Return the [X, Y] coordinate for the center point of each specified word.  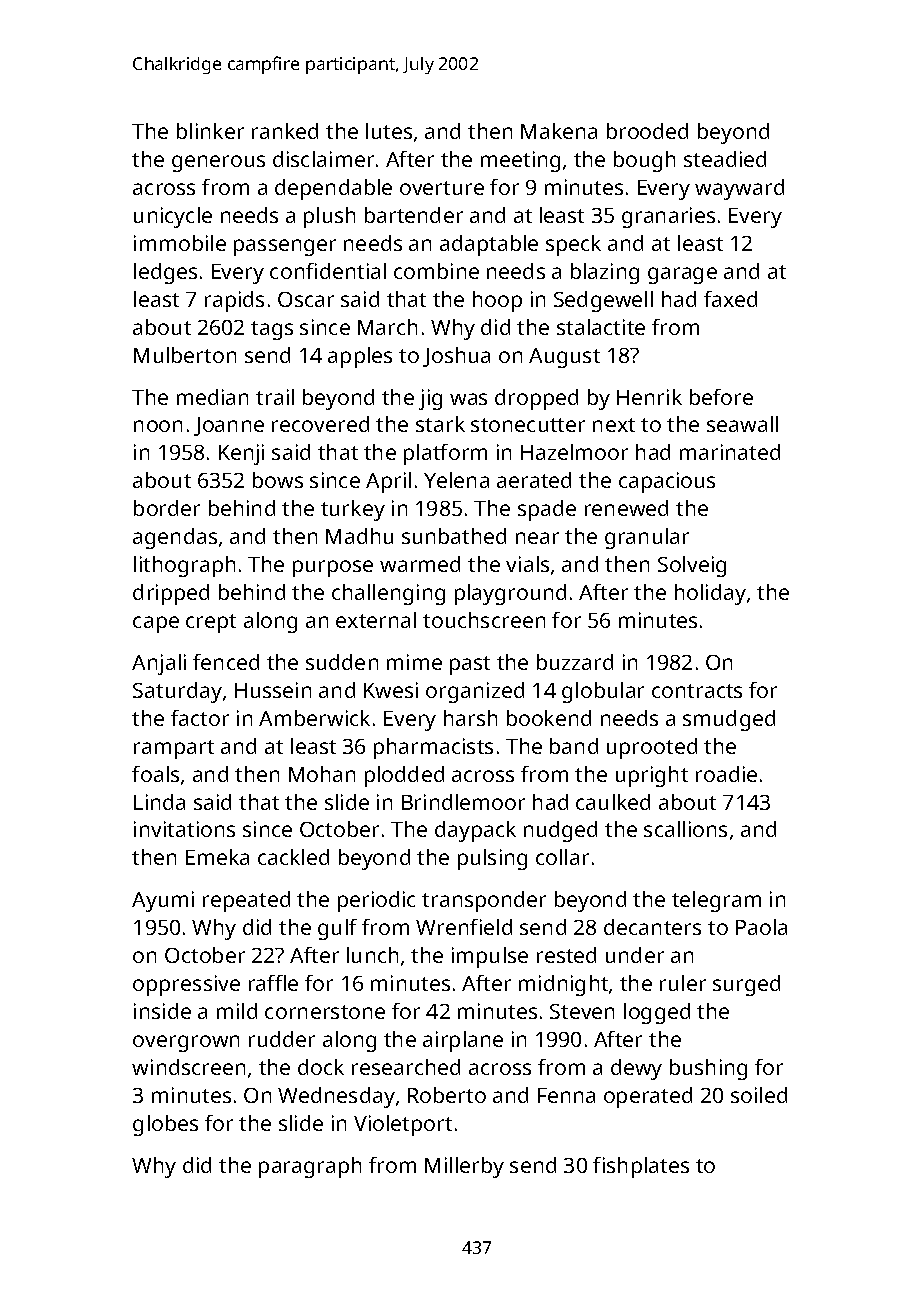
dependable [333, 189]
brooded [647, 131]
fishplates [641, 1167]
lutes [389, 131]
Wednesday [336, 1097]
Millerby [464, 1167]
